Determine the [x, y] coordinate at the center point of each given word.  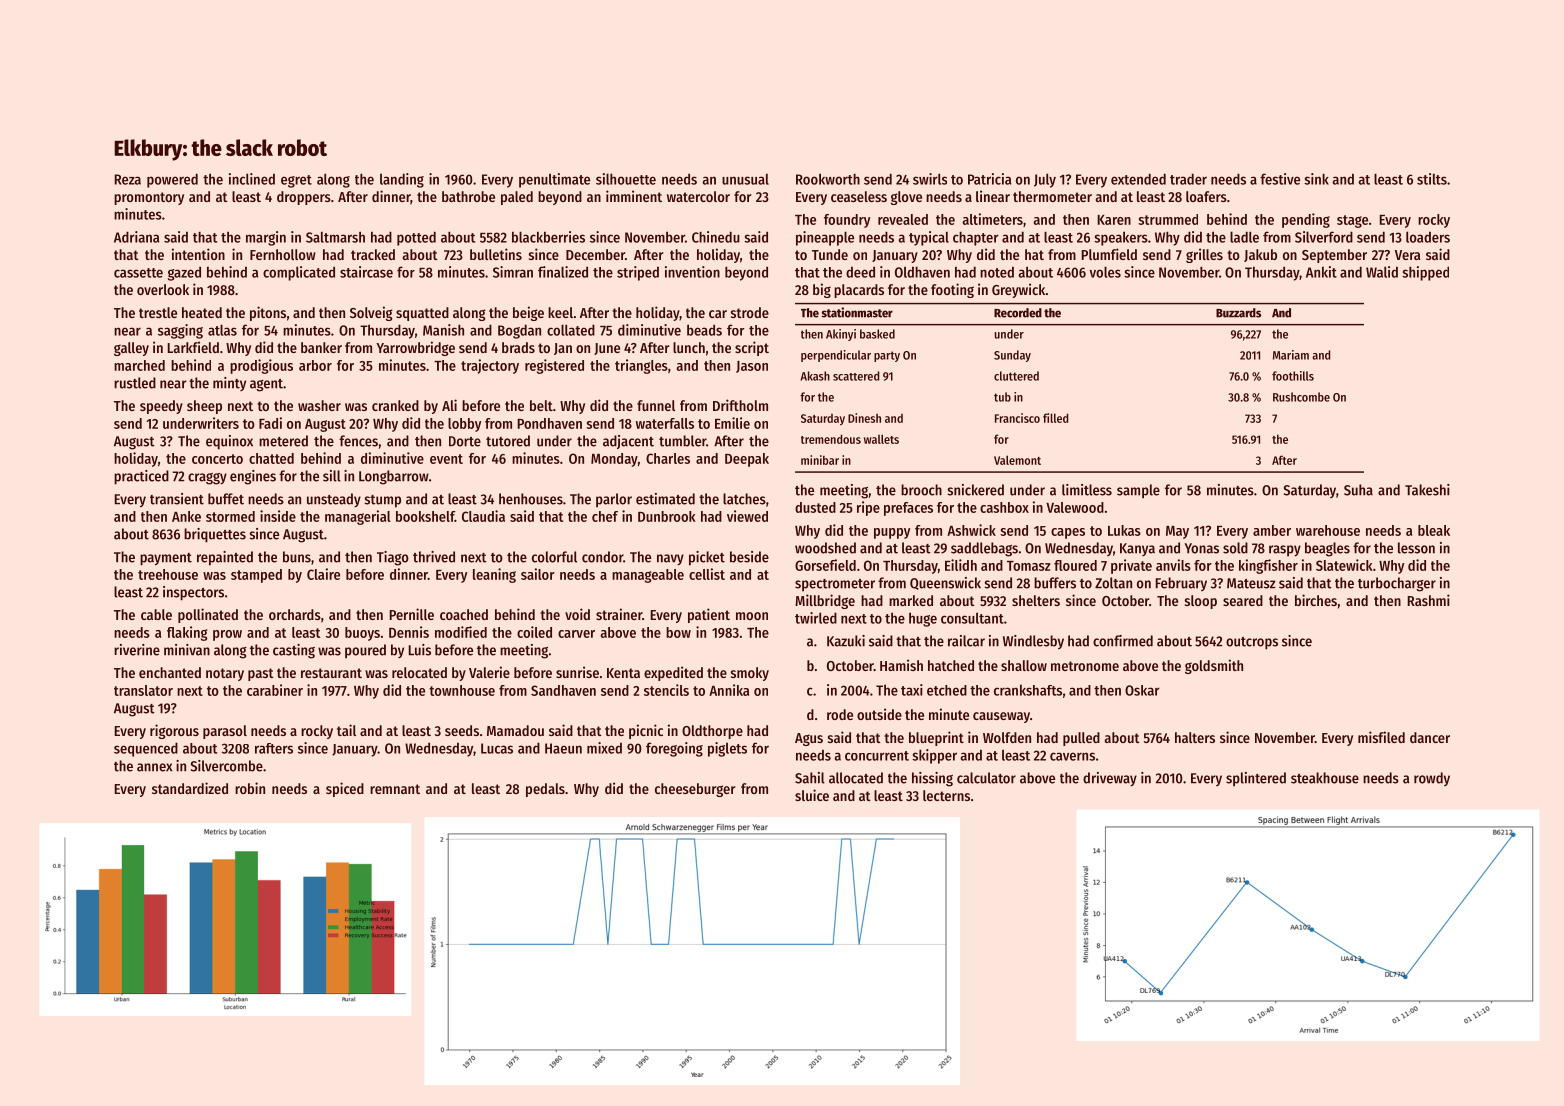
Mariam [1291, 355]
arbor [315, 365]
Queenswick [945, 583]
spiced [345, 789]
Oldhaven [922, 272]
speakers [1121, 238]
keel [560, 312]
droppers [304, 198]
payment [166, 559]
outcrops [1252, 643]
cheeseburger [695, 790]
